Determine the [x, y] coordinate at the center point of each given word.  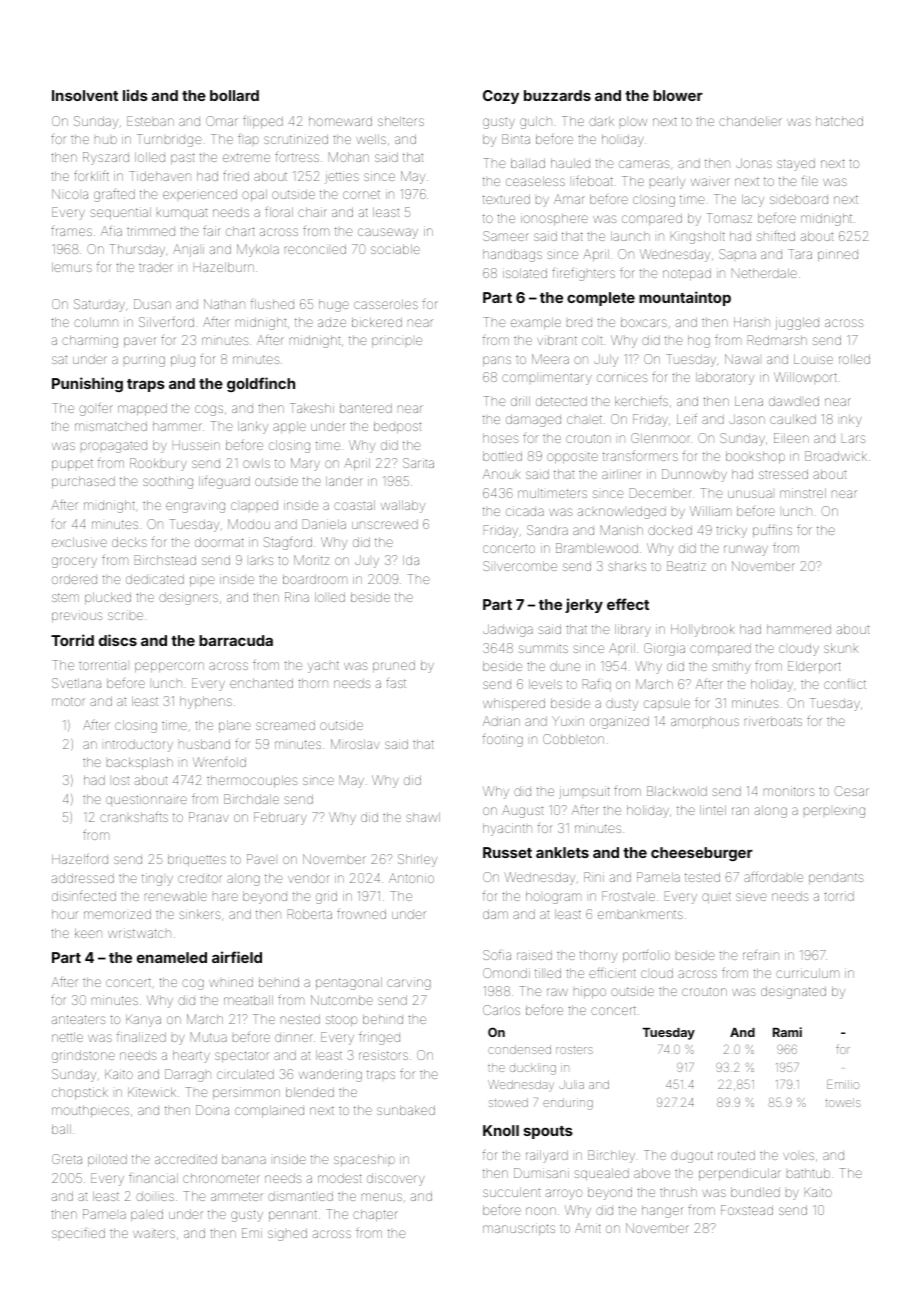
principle [397, 342]
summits [543, 648]
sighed [287, 1234]
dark [601, 121]
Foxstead [747, 1210]
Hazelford [80, 858]
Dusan [152, 304]
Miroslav [355, 744]
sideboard [799, 199]
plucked [108, 598]
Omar [222, 121]
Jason [747, 419]
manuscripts [519, 1229]
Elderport [814, 667]
